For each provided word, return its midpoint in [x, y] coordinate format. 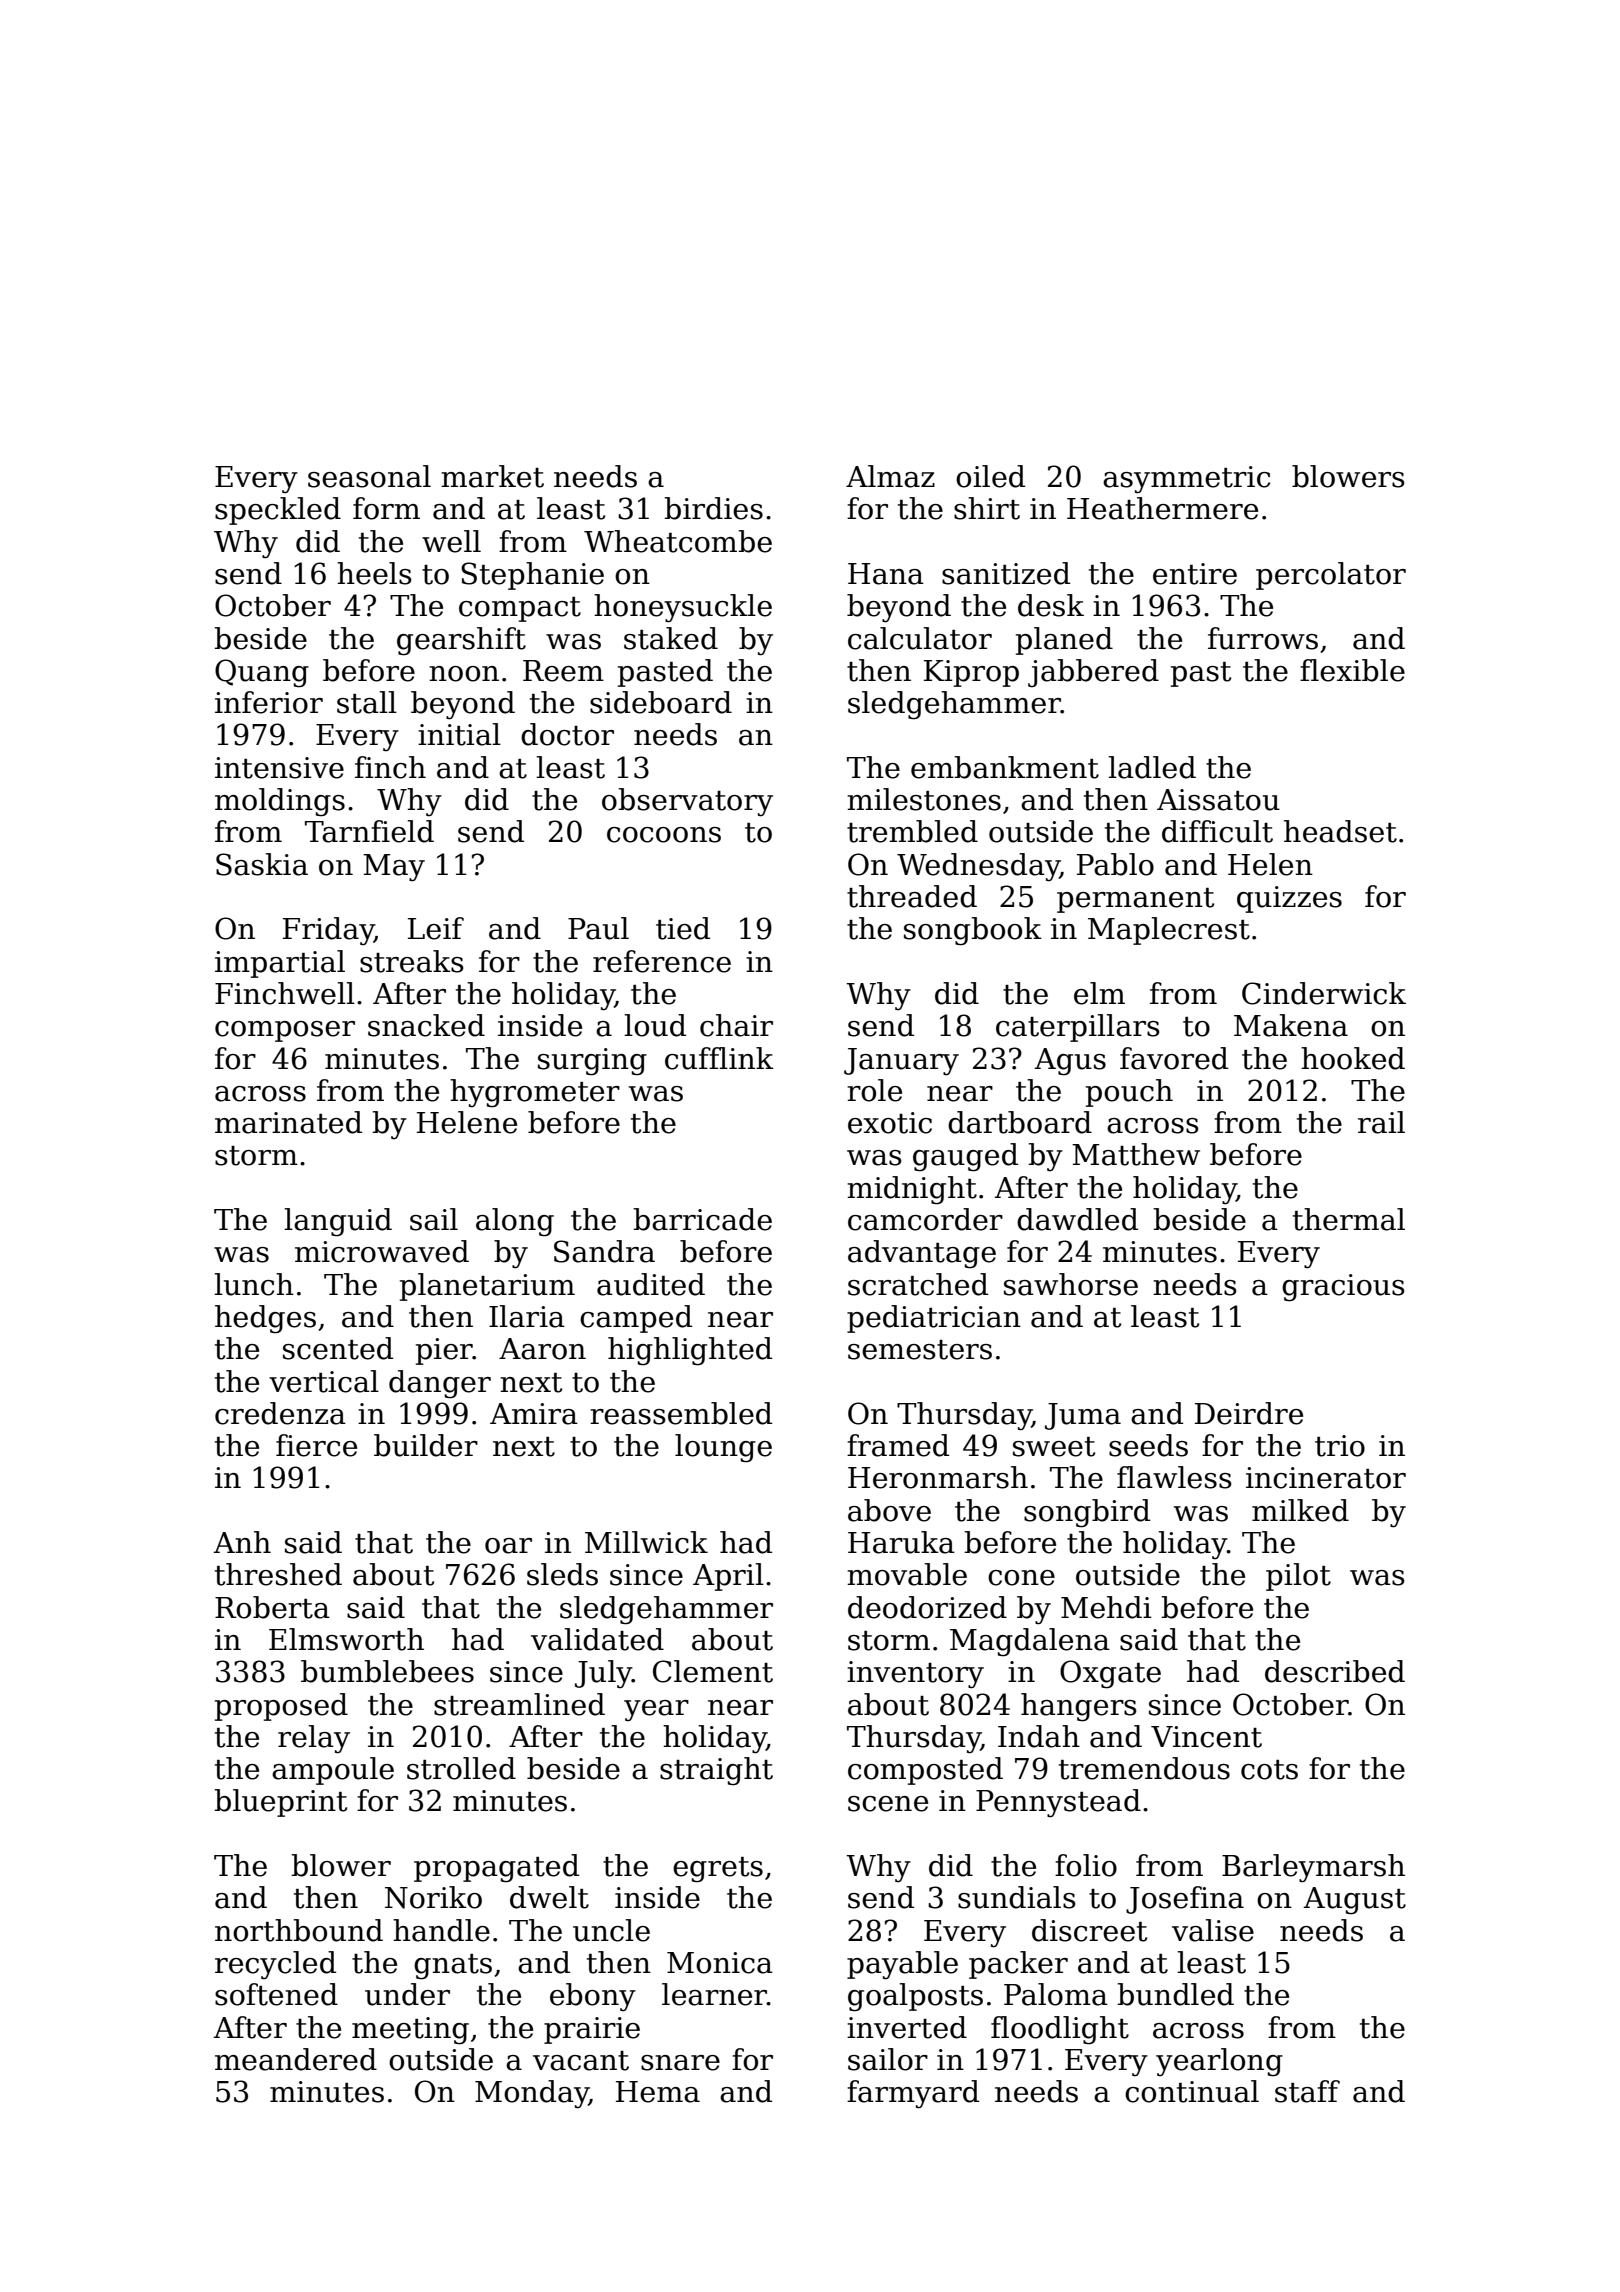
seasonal [369, 476]
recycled [275, 1965]
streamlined [519, 1704]
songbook [973, 931]
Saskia [262, 864]
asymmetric [1186, 480]
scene [888, 1804]
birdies [713, 508]
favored [1174, 1058]
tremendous [1144, 1768]
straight [716, 1771]
